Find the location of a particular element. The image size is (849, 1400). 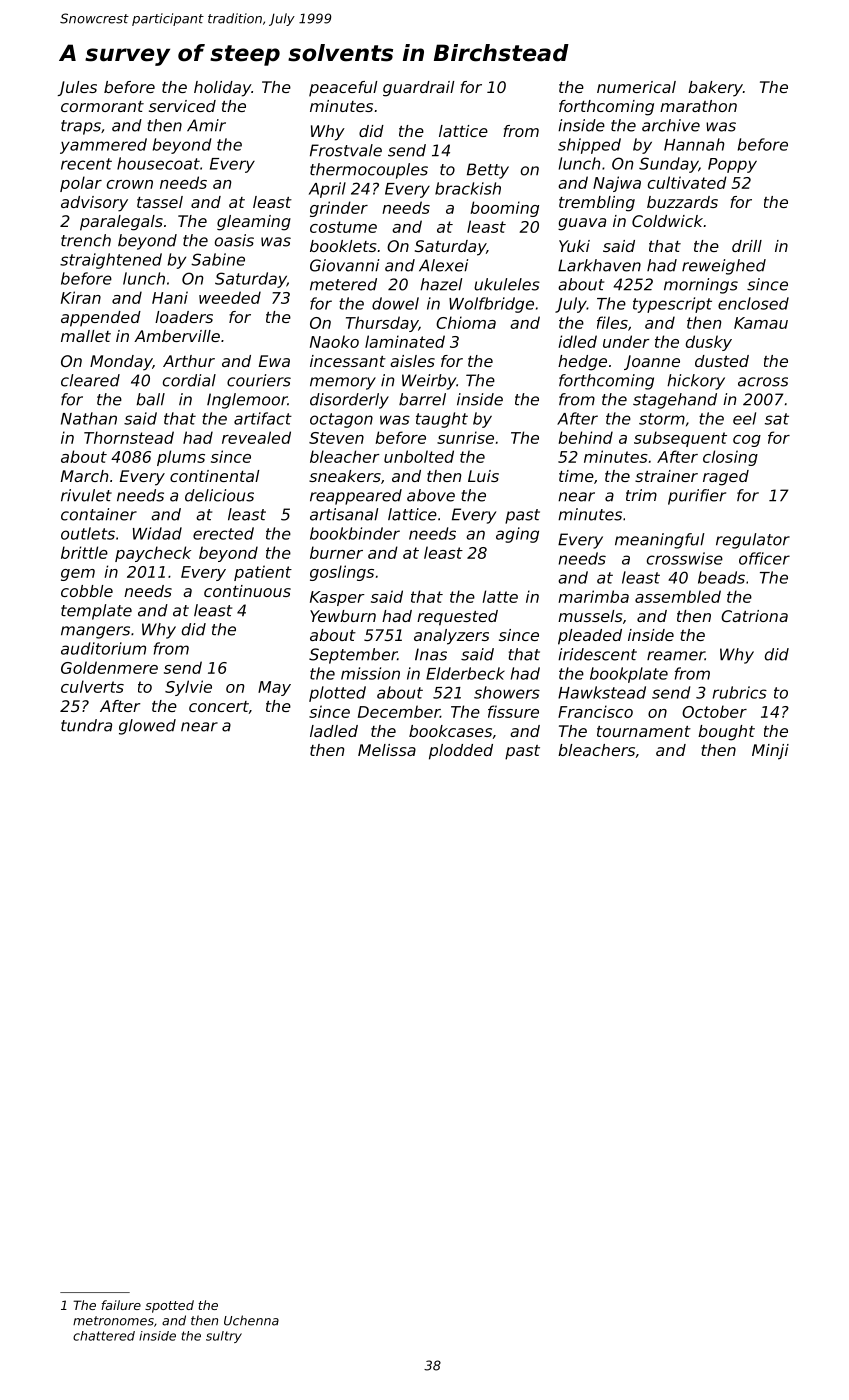

Uchenna is located at coordinates (251, 1320).
